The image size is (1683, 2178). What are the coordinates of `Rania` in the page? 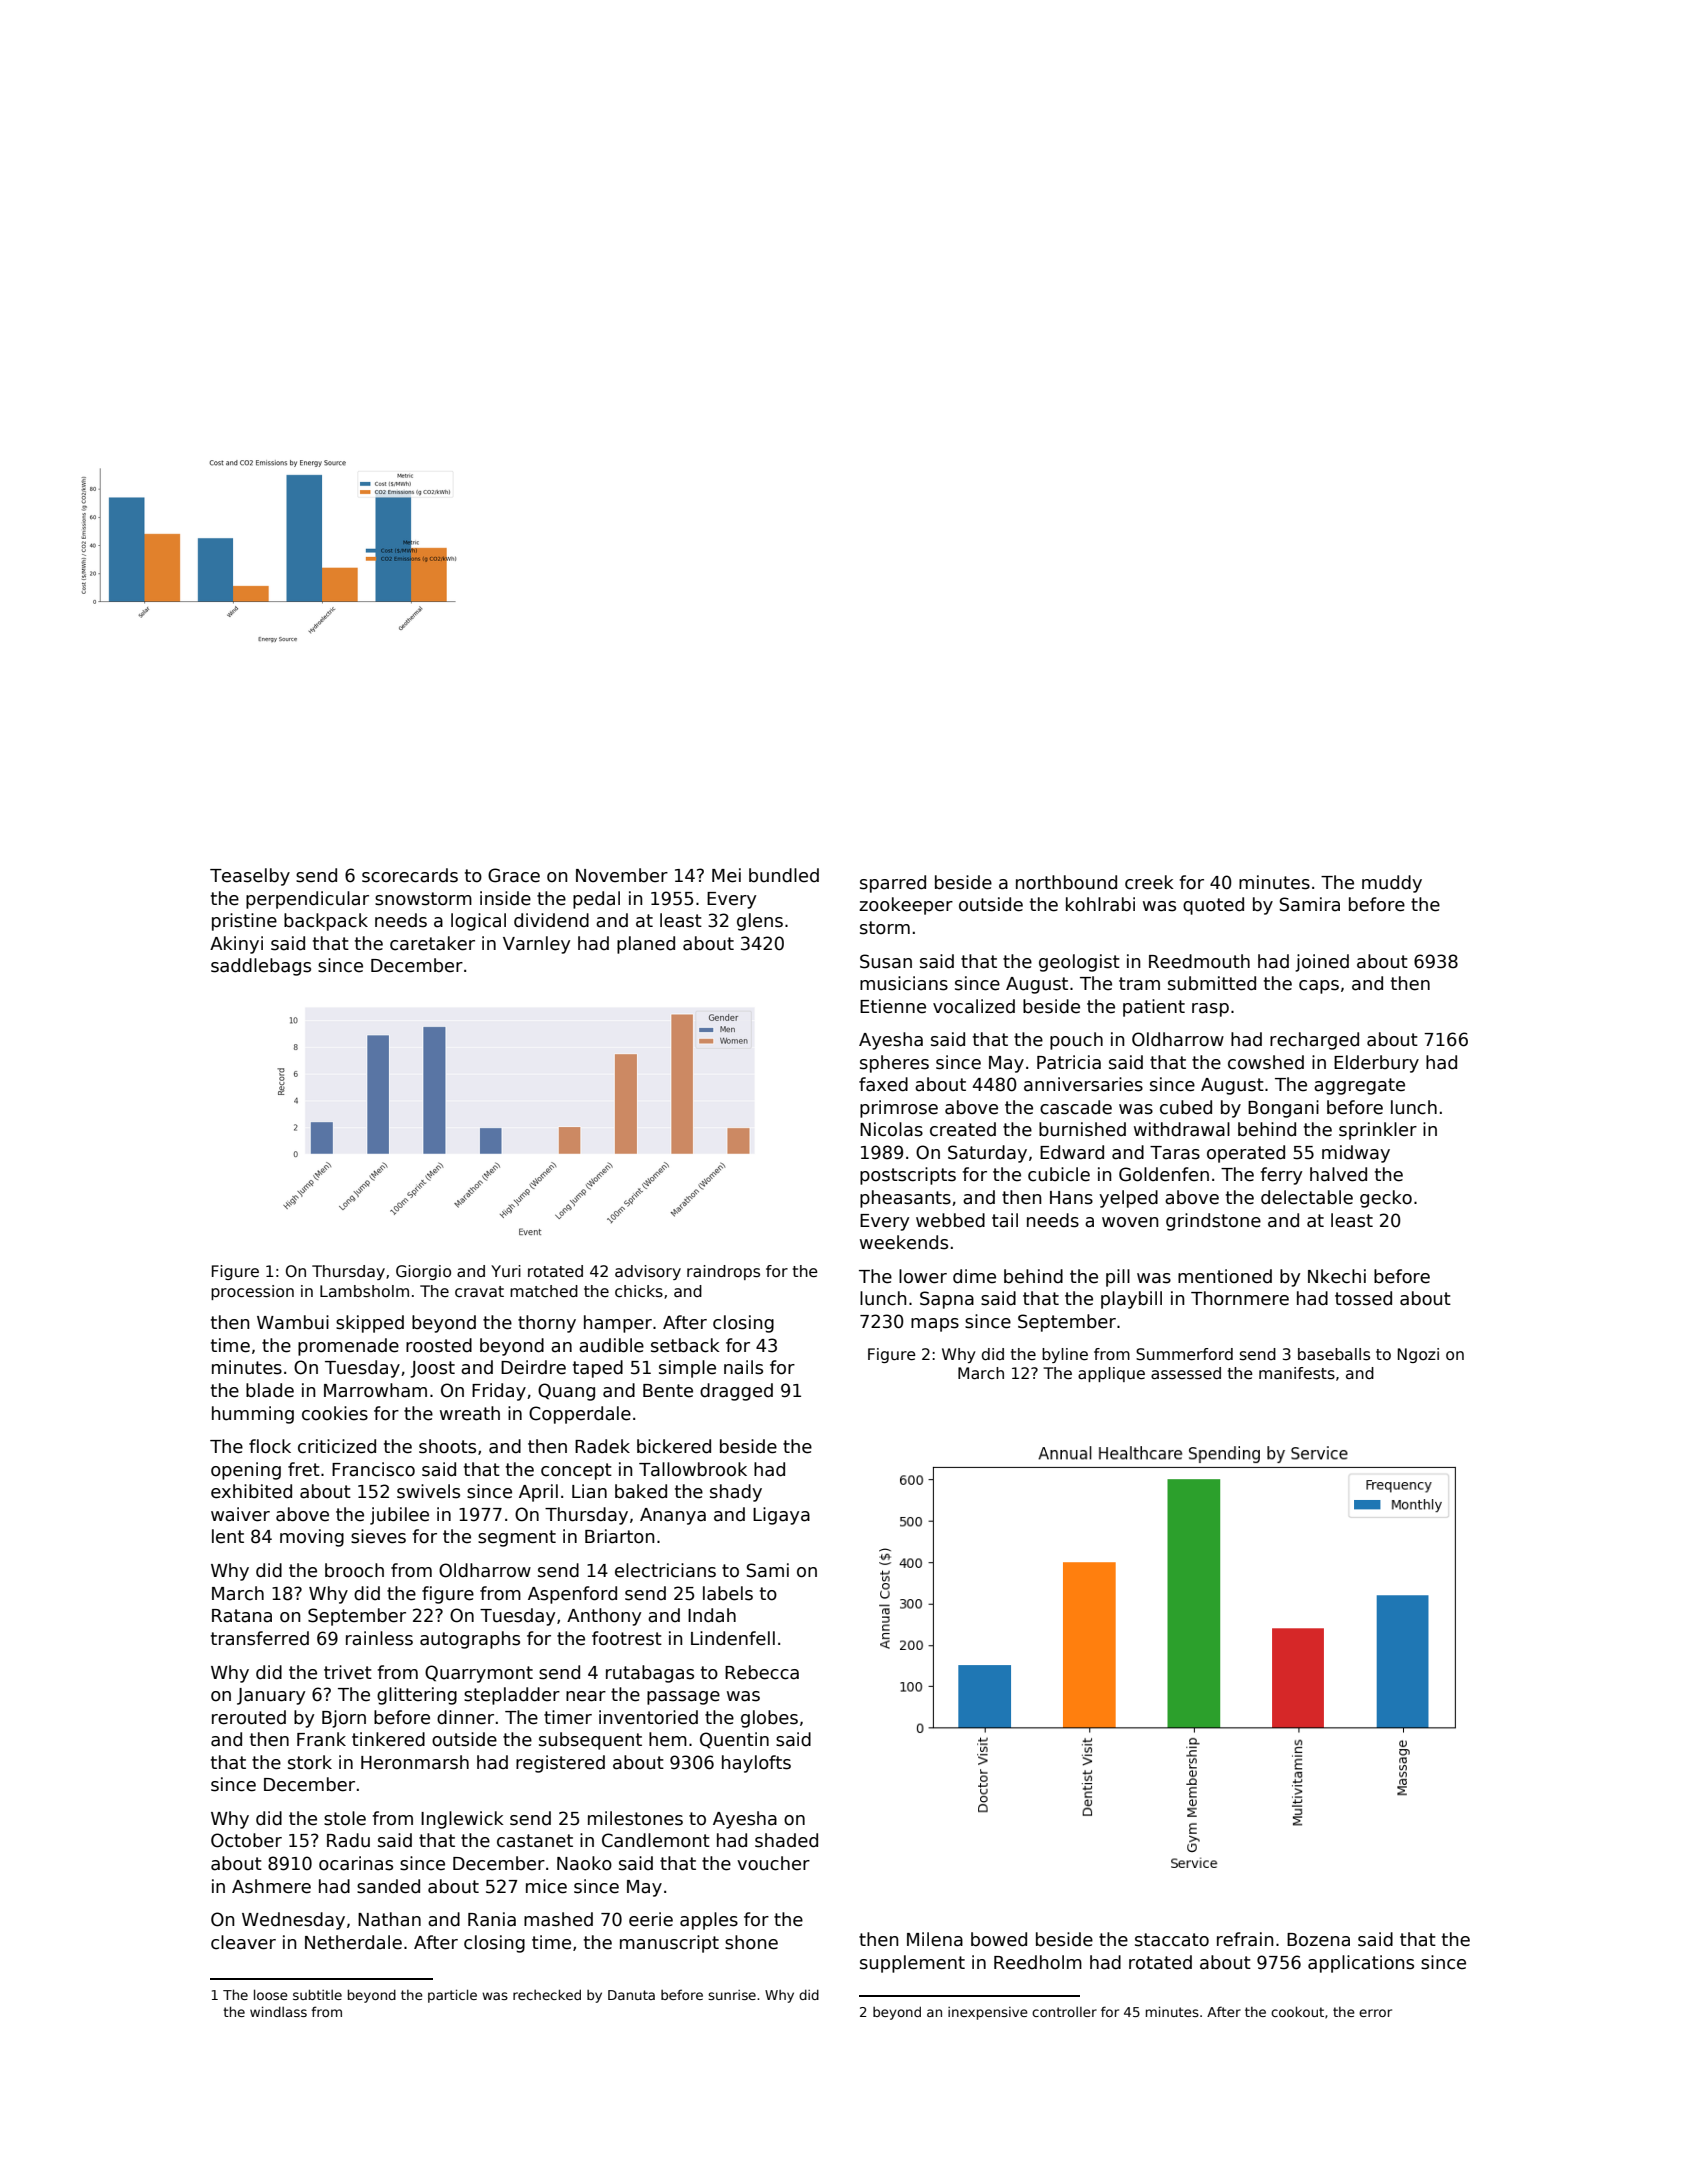 It's located at (492, 1919).
